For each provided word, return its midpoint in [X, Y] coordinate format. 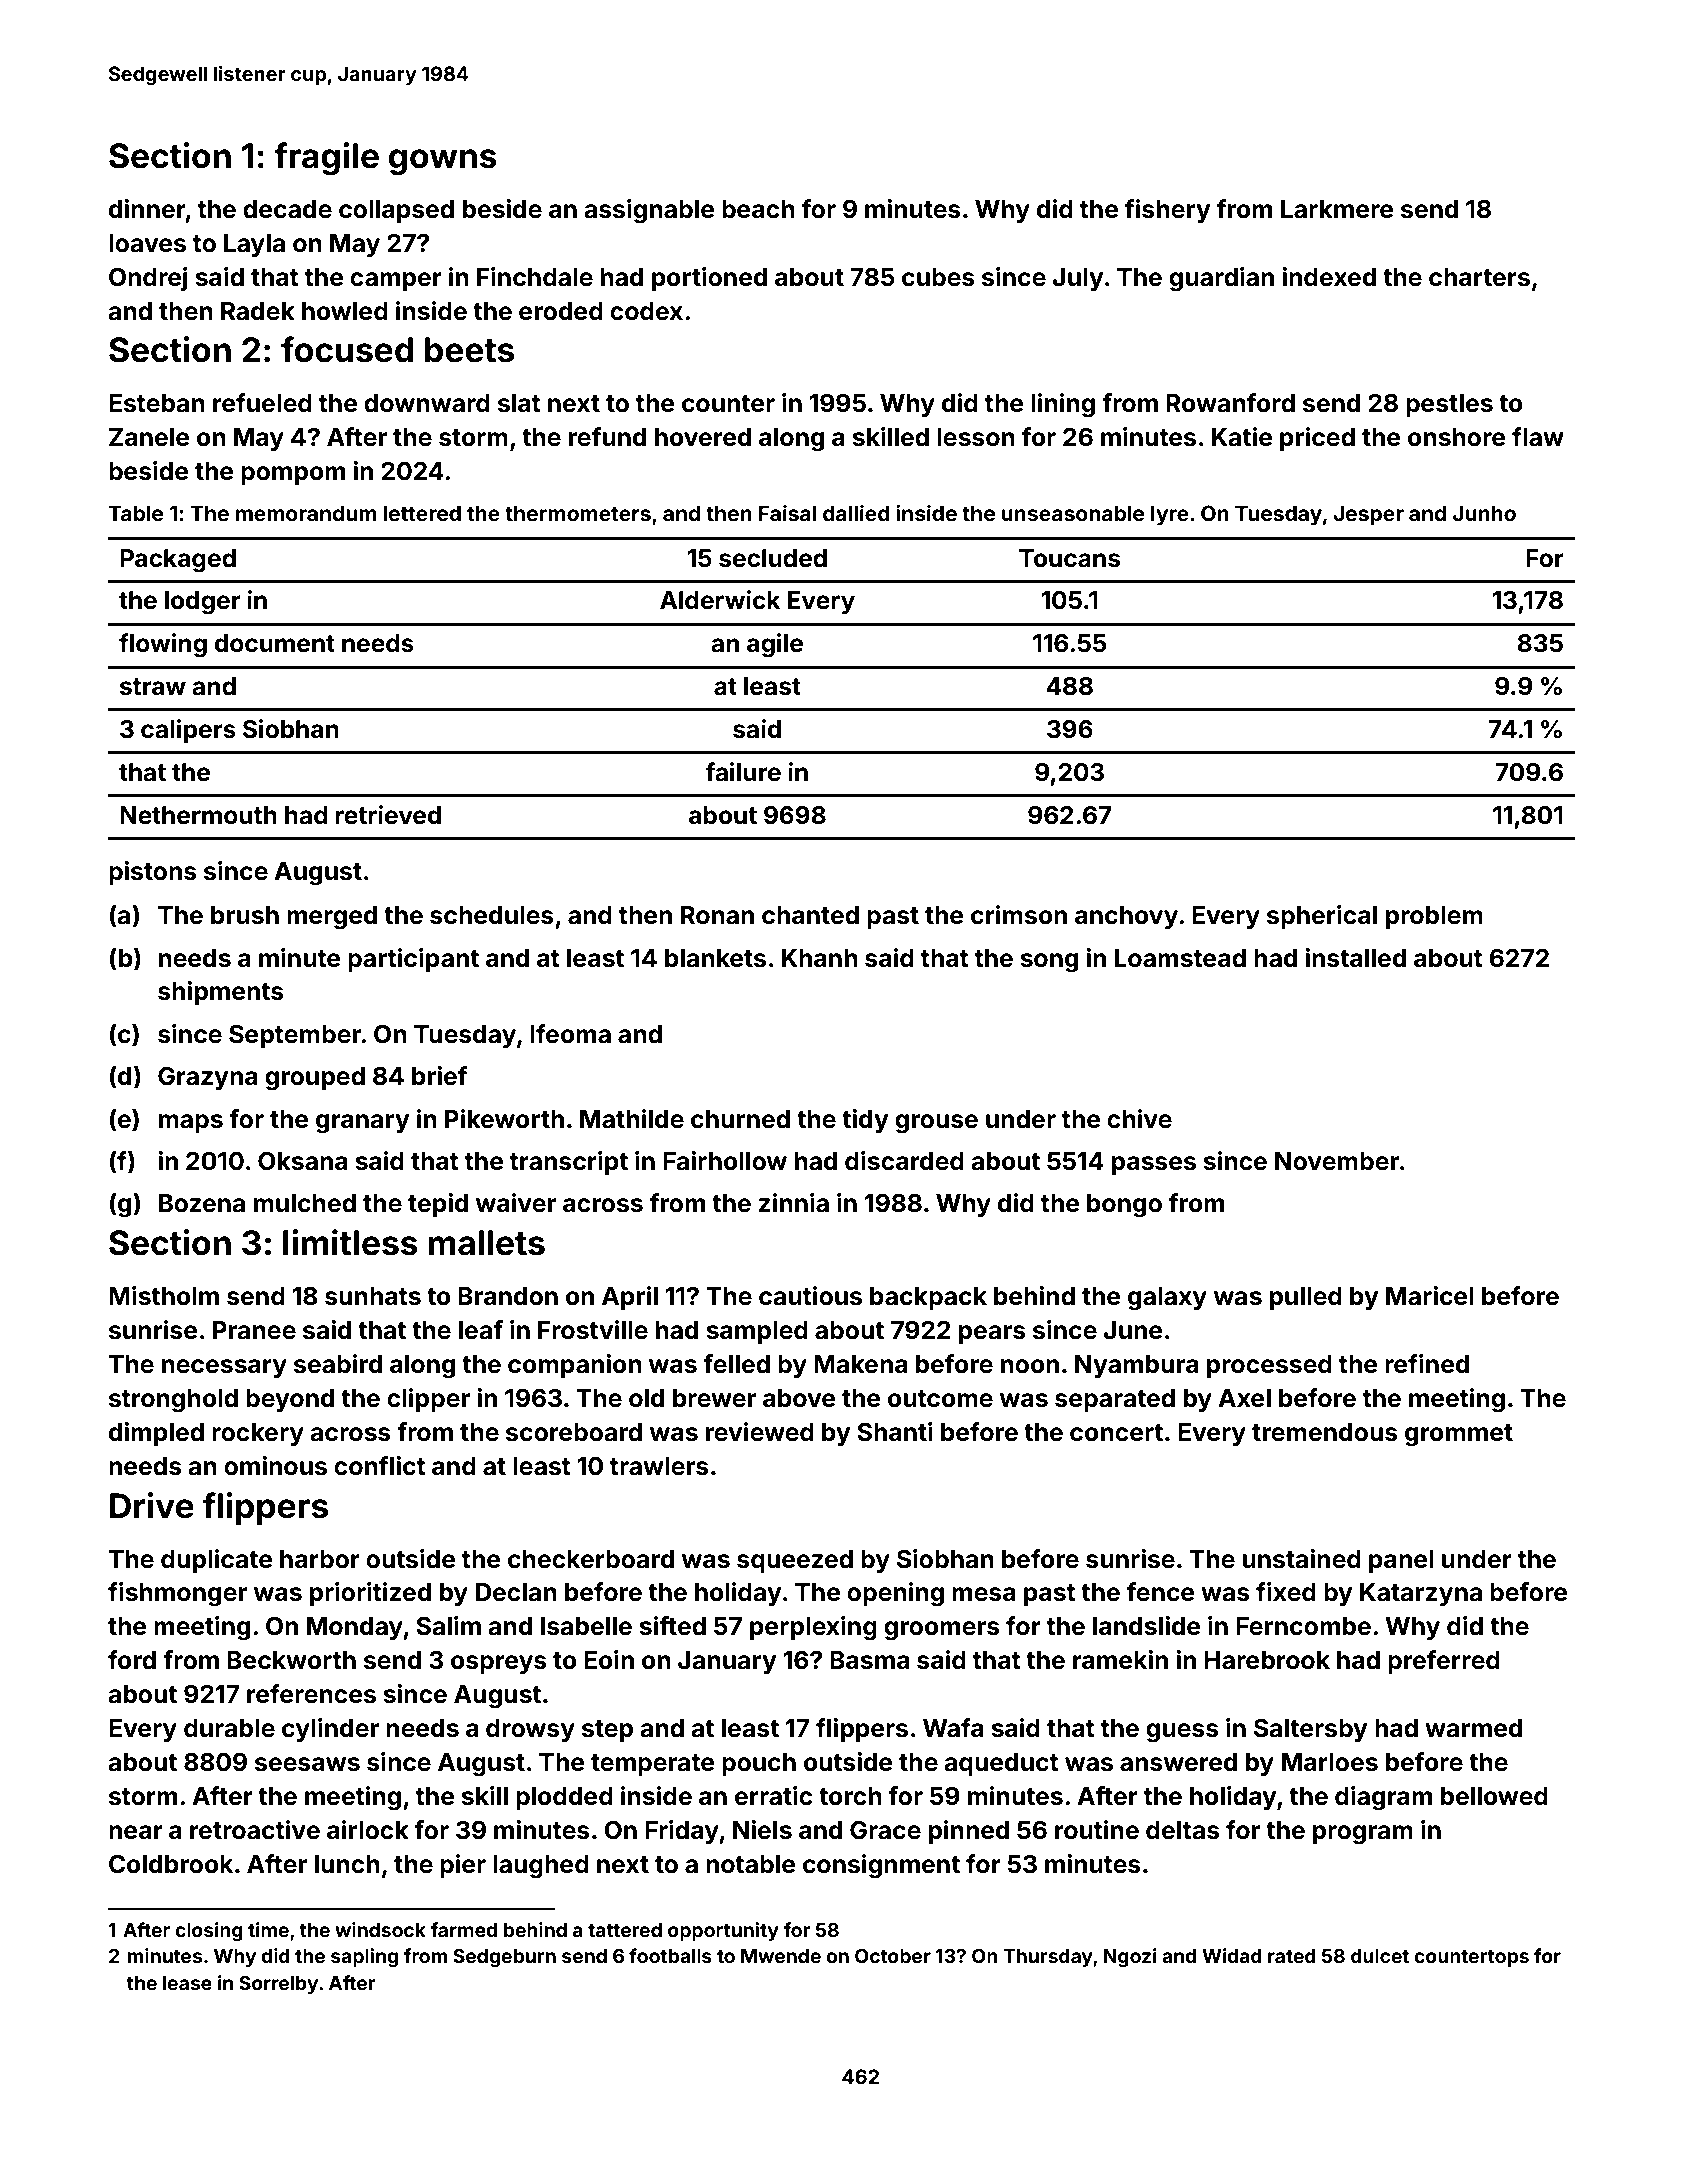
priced [1317, 439]
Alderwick [720, 600]
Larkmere [1337, 209]
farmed [464, 1929]
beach [758, 209]
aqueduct [1001, 1764]
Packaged [178, 561]
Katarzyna [1421, 1594]
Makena [861, 1364]
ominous [275, 1466]
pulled [1306, 1298]
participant [413, 960]
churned [740, 1119]
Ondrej [148, 279]
